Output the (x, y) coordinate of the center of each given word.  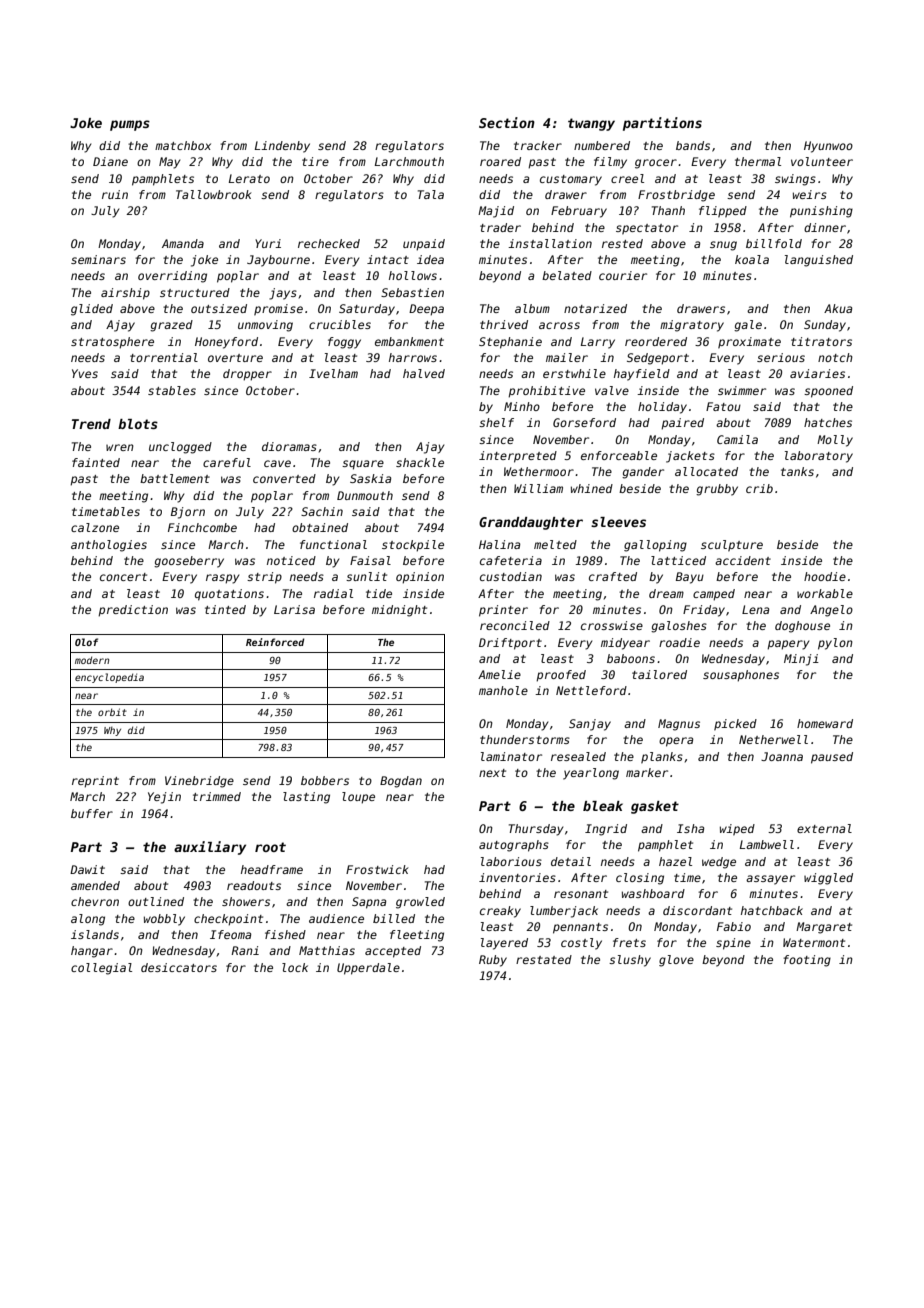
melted (555, 544)
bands (693, 145)
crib (759, 488)
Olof (86, 642)
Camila (737, 439)
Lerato (249, 178)
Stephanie (510, 343)
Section (507, 122)
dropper (247, 375)
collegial (101, 969)
